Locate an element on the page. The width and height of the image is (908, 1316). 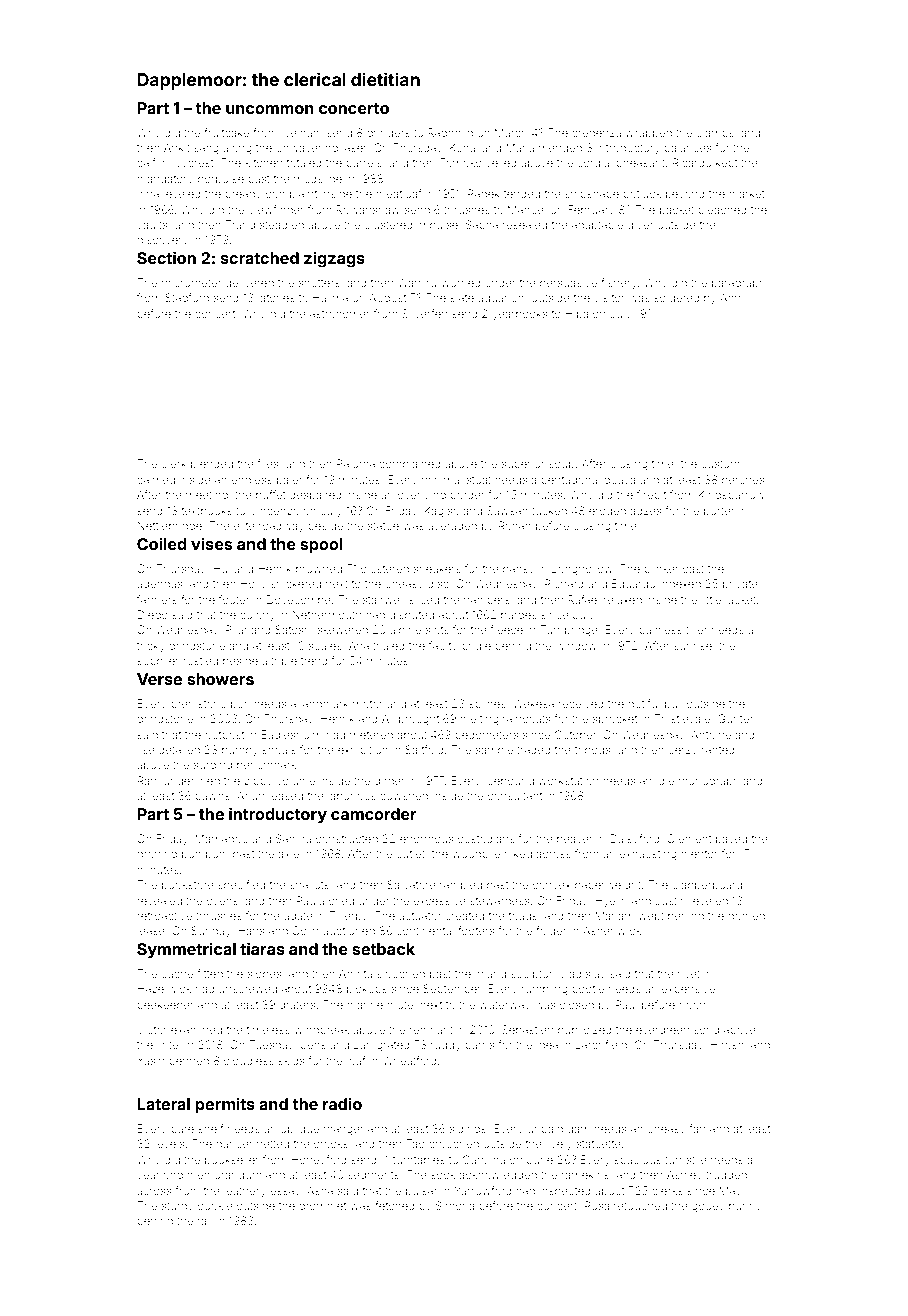
Simona is located at coordinates (455, 1205).
